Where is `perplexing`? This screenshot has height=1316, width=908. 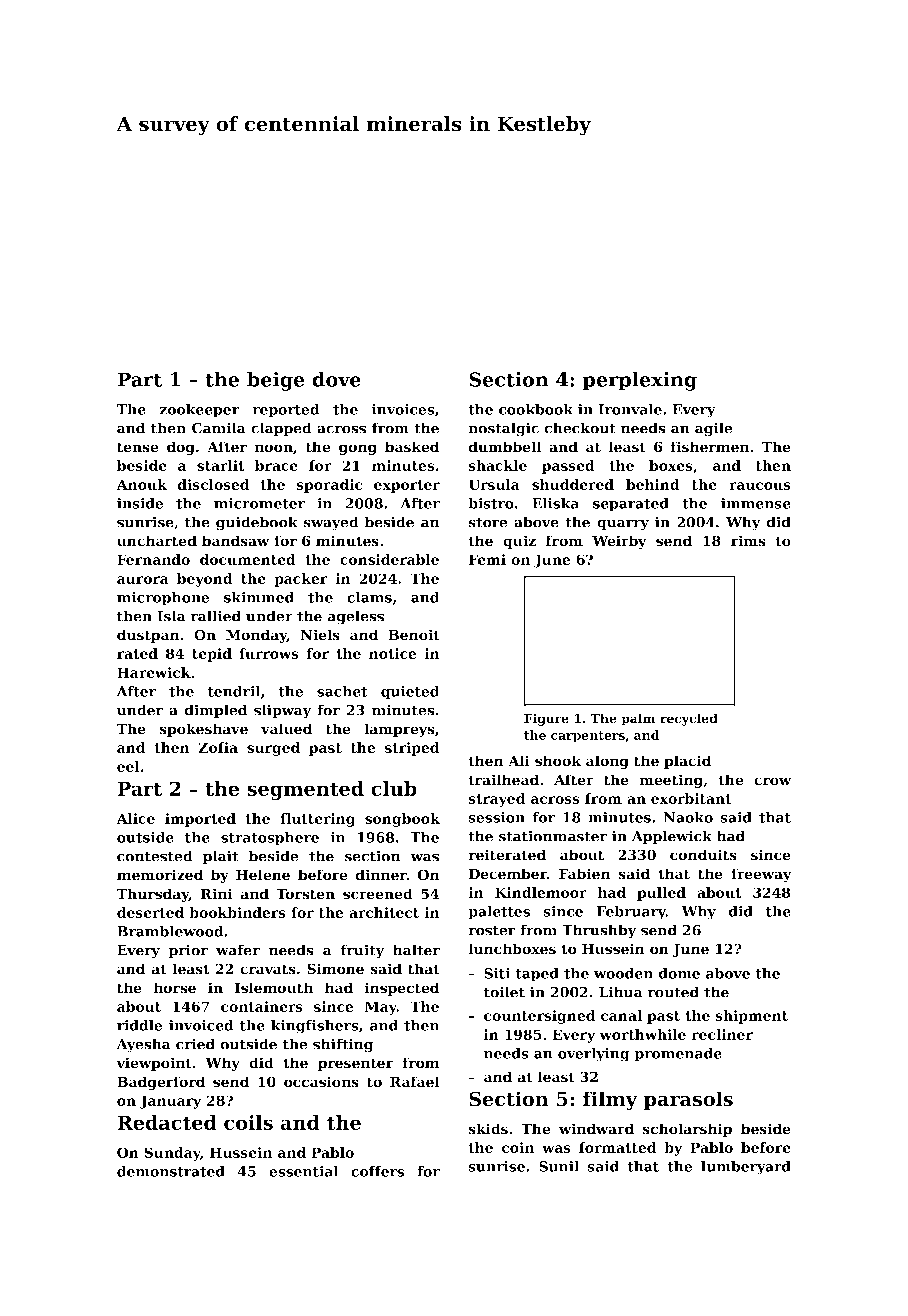 perplexing is located at coordinates (640, 381).
